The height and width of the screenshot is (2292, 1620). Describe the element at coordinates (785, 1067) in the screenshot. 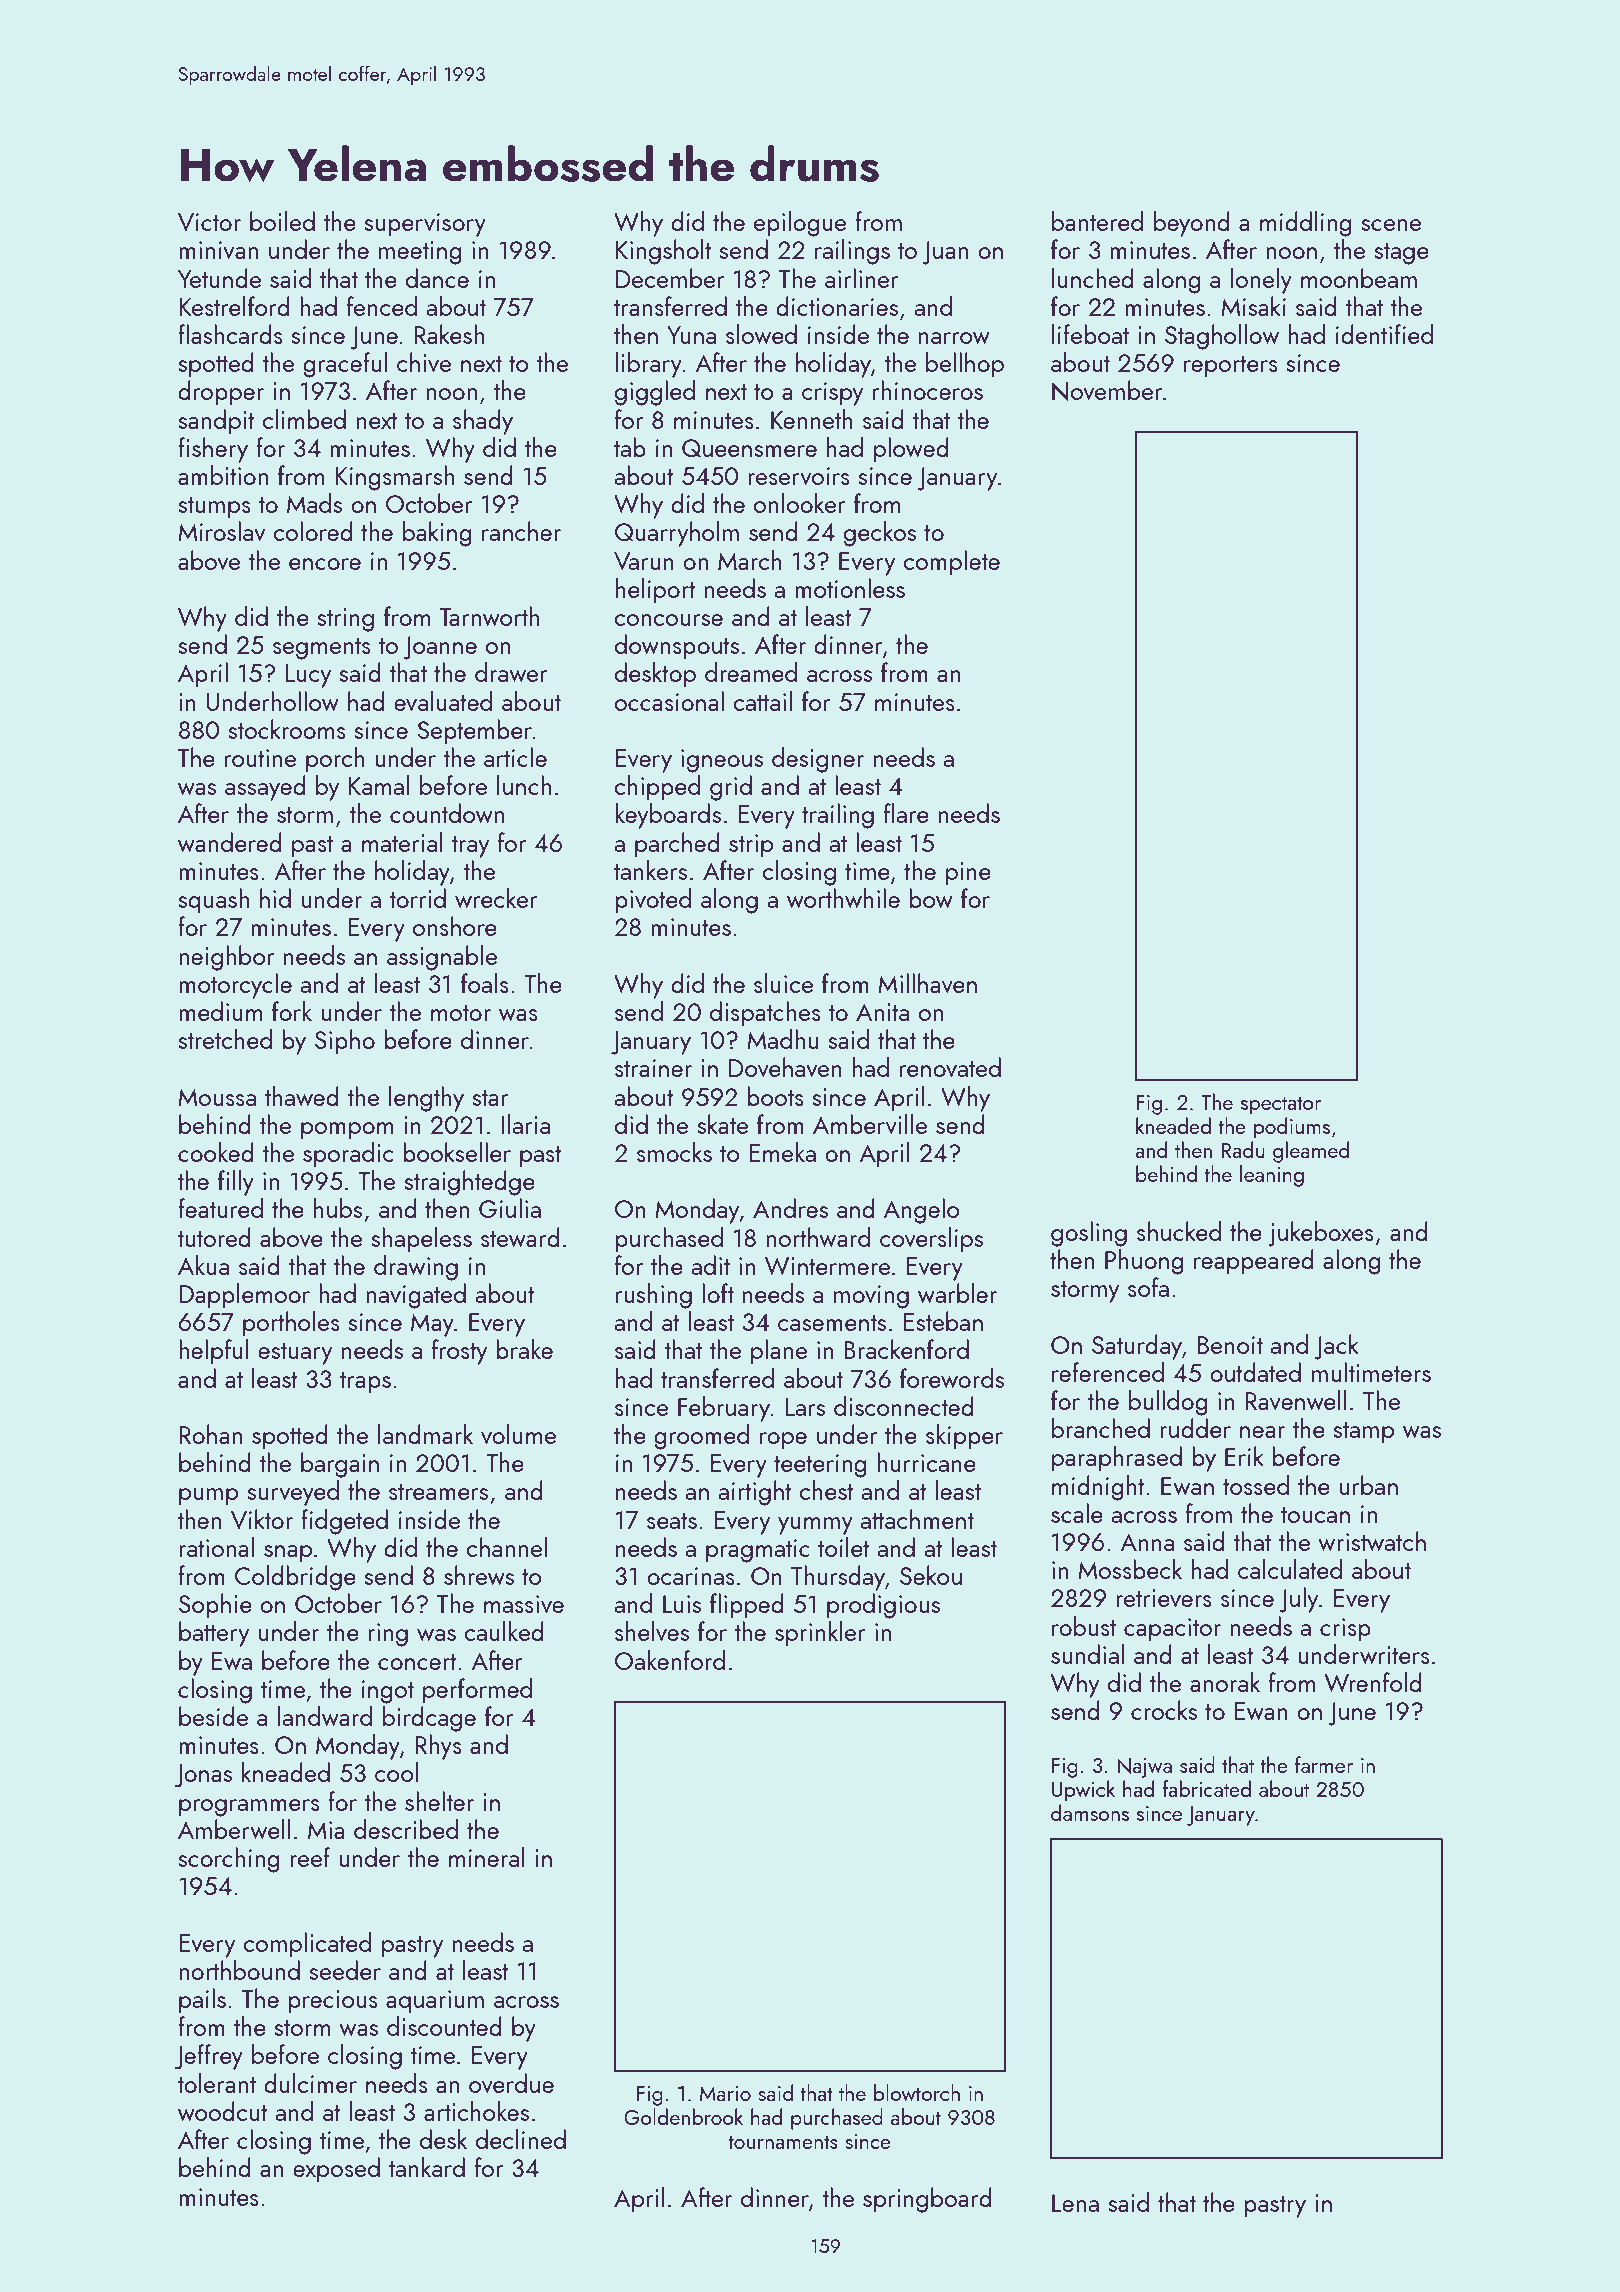

I see `Dovehaven` at that location.
